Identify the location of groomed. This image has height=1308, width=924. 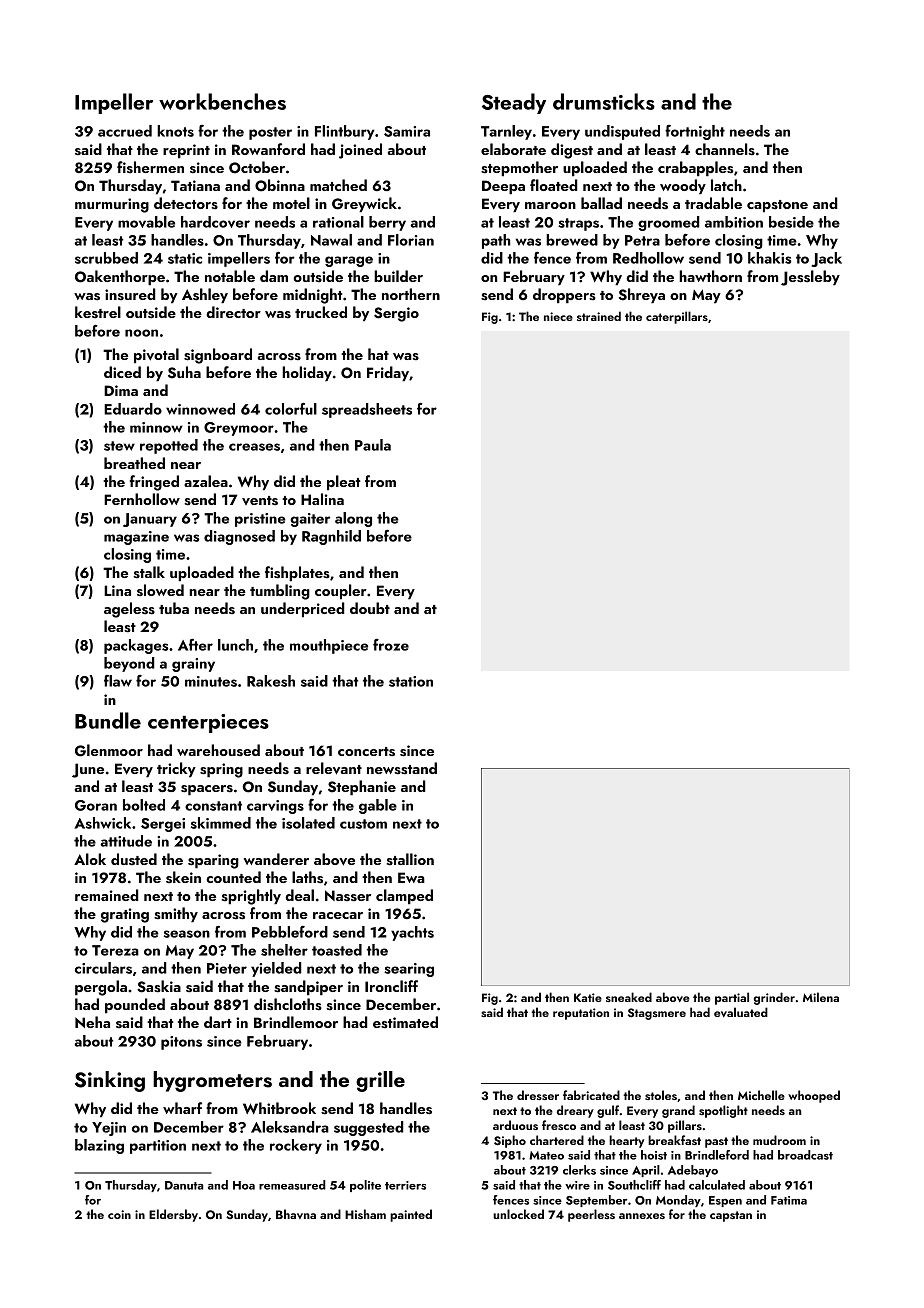
(668, 223).
